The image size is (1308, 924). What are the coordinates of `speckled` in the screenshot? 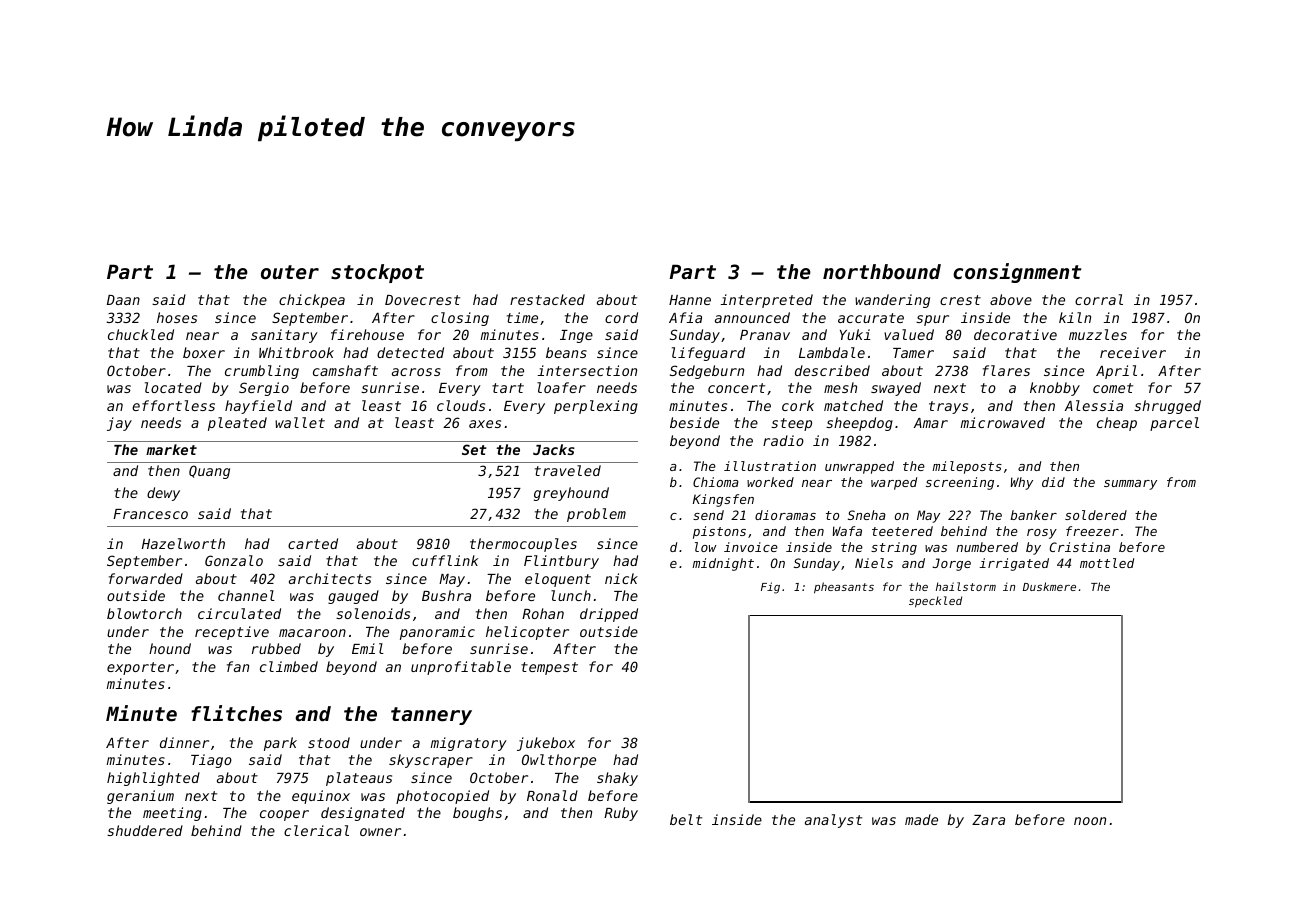 It's located at (935, 602).
